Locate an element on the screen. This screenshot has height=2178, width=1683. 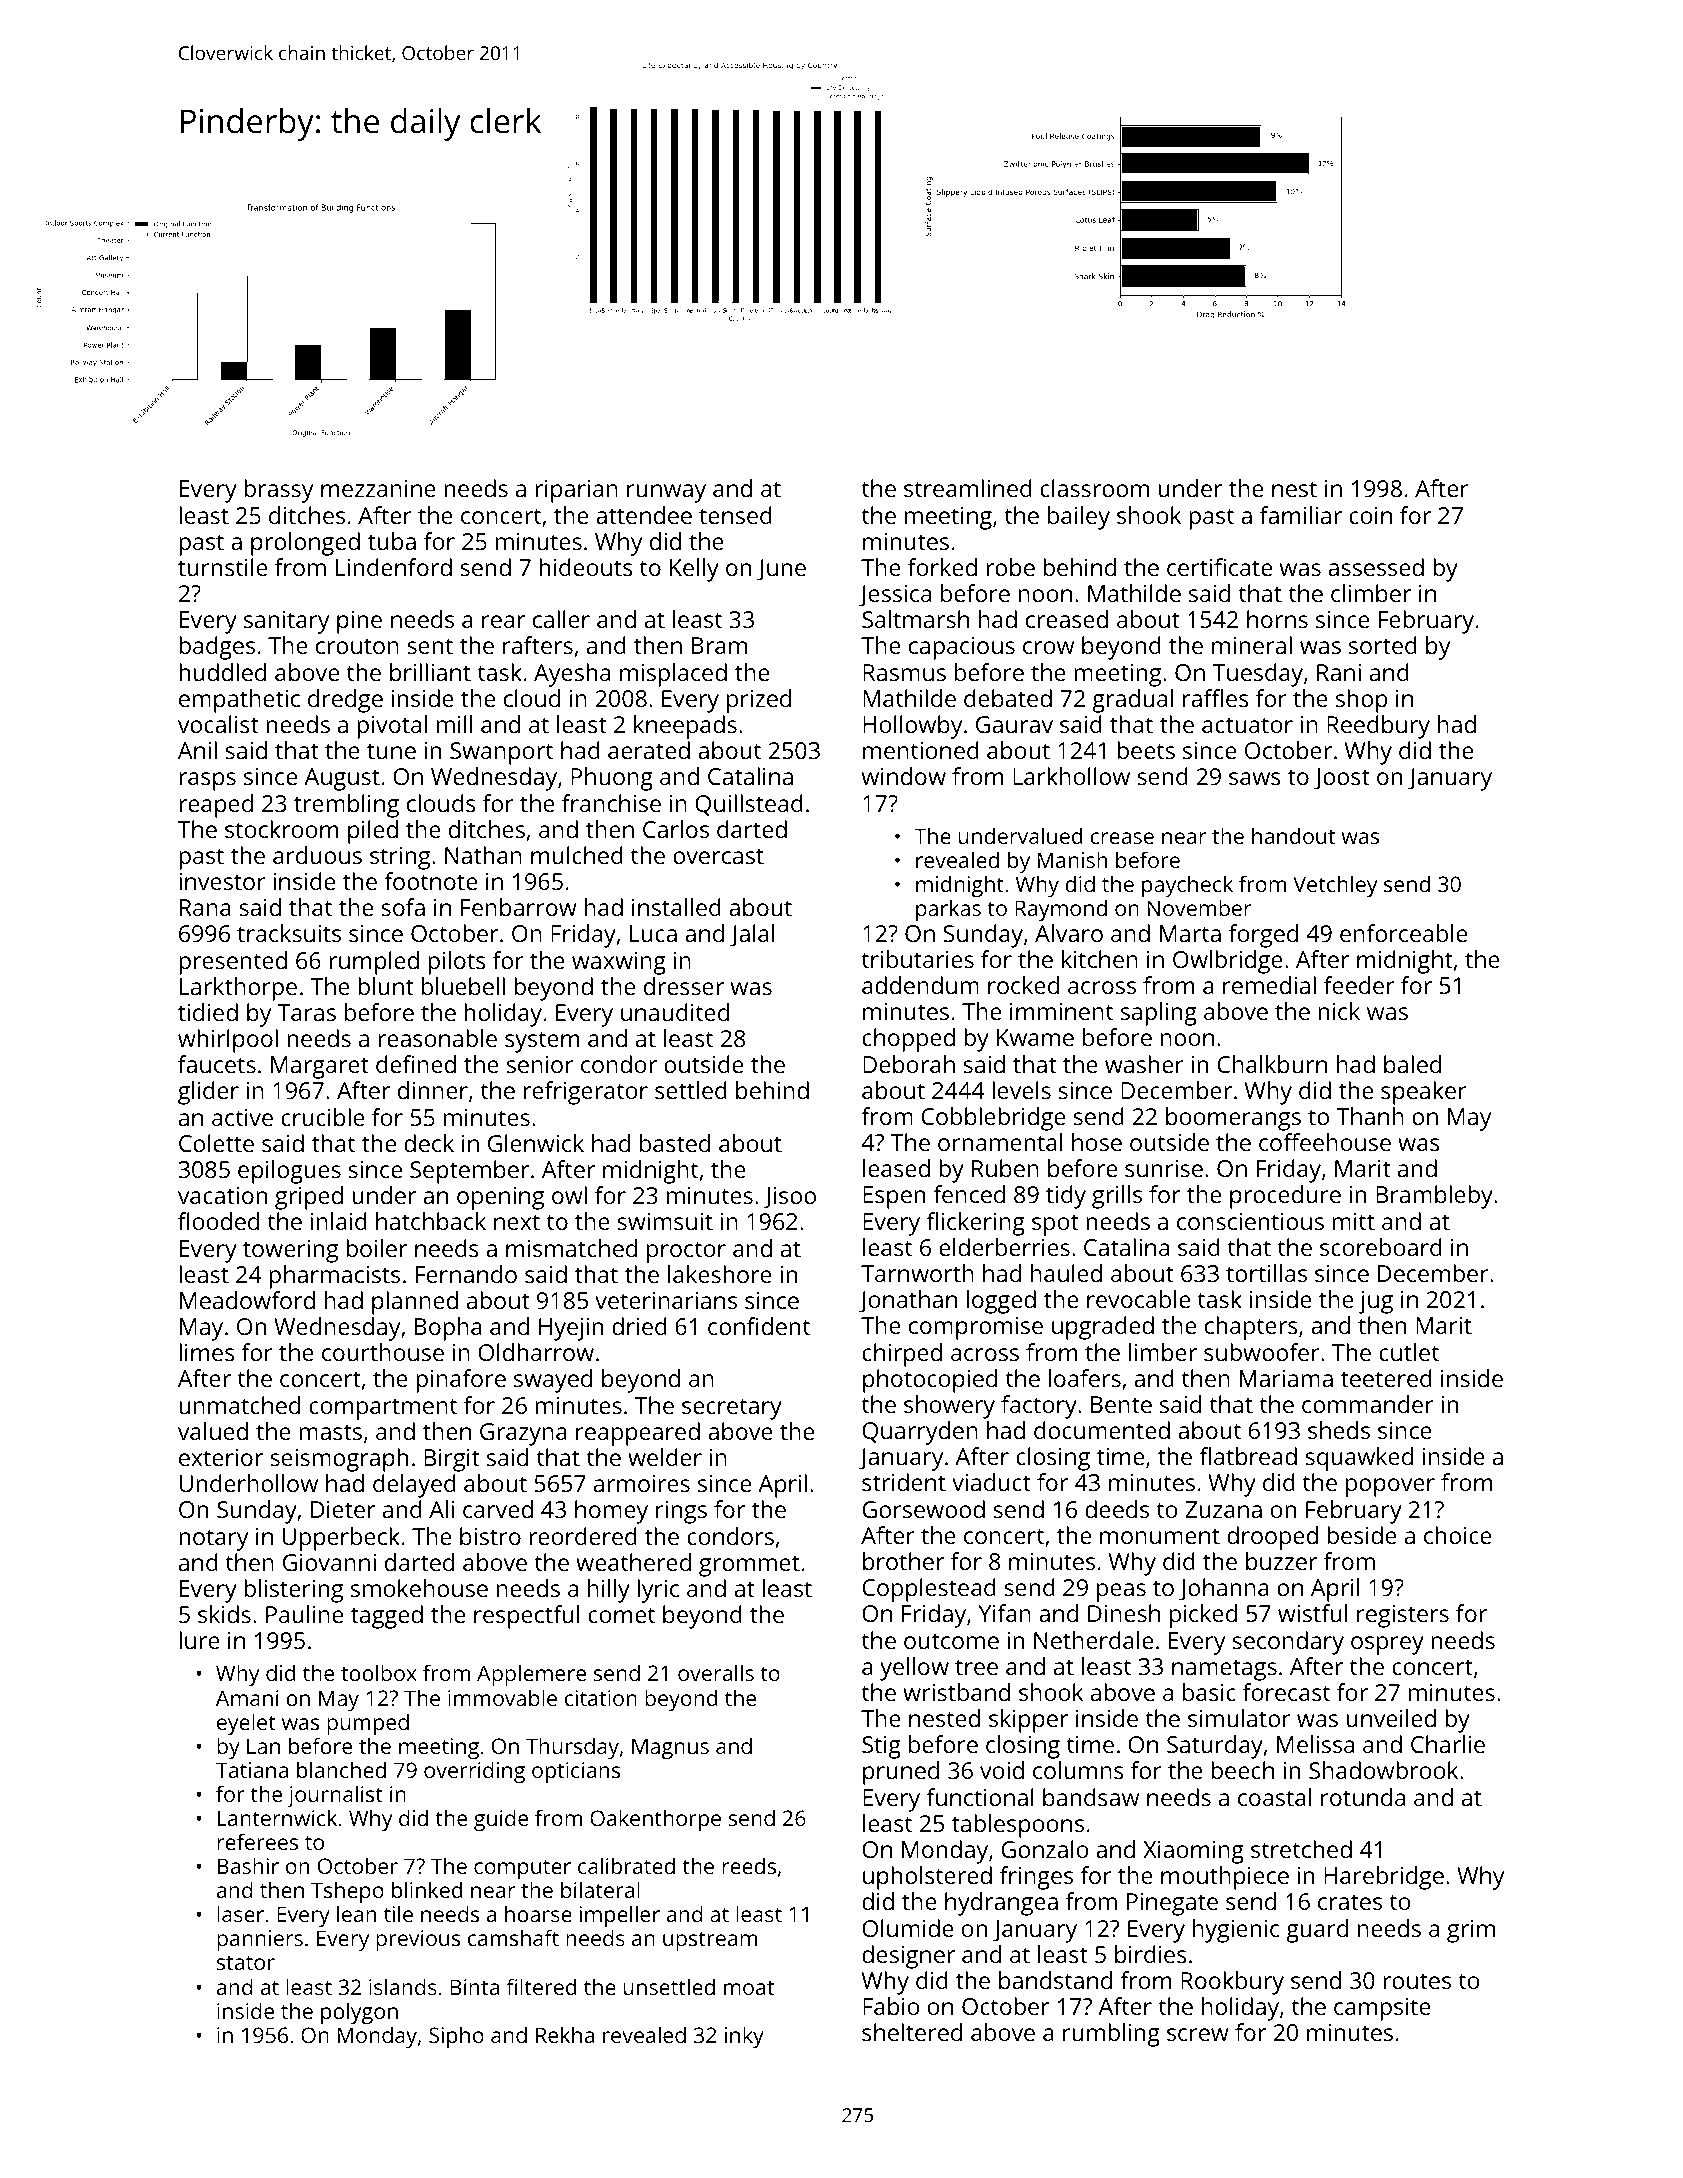
polygon is located at coordinates (359, 2013).
